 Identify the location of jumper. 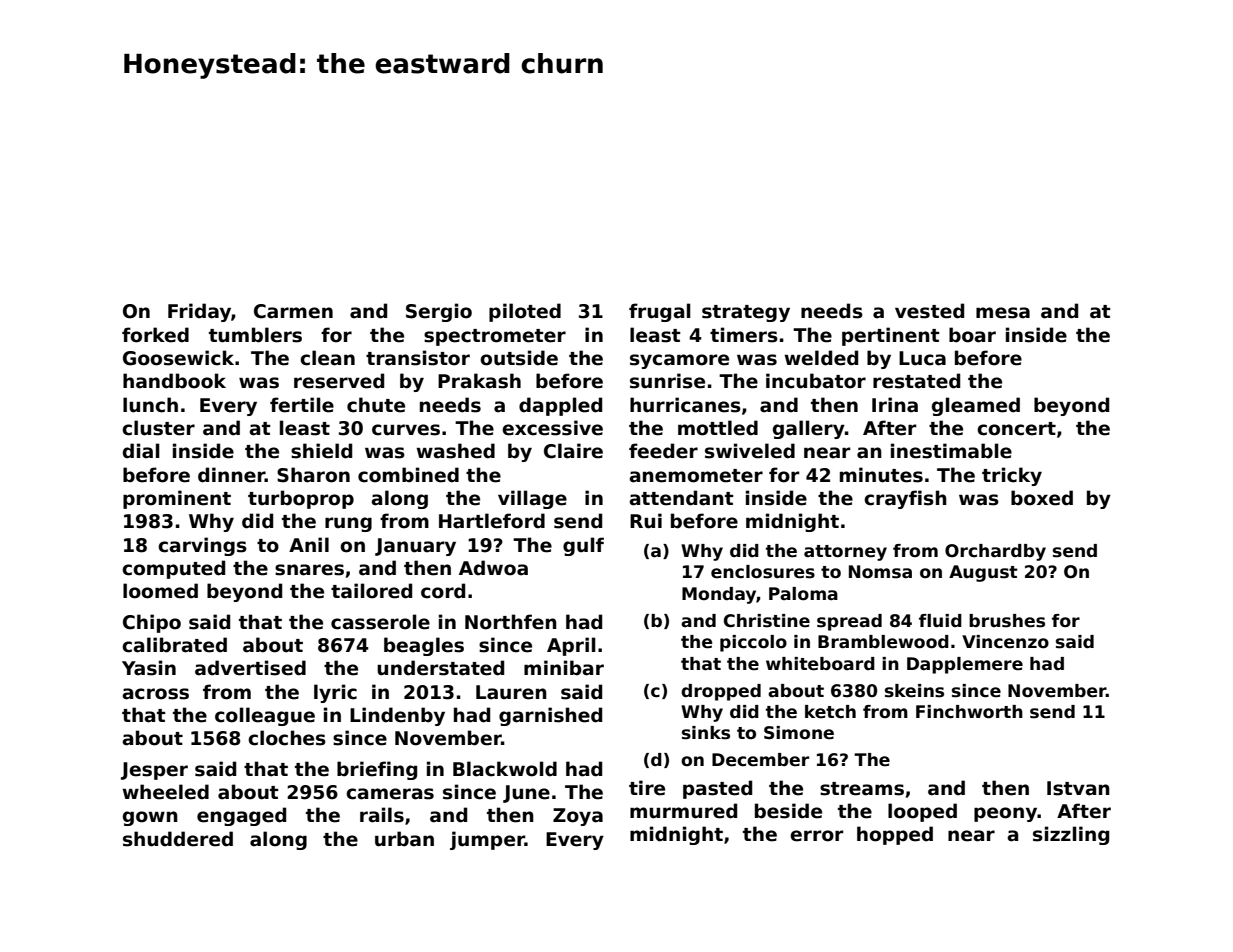
(487, 840).
